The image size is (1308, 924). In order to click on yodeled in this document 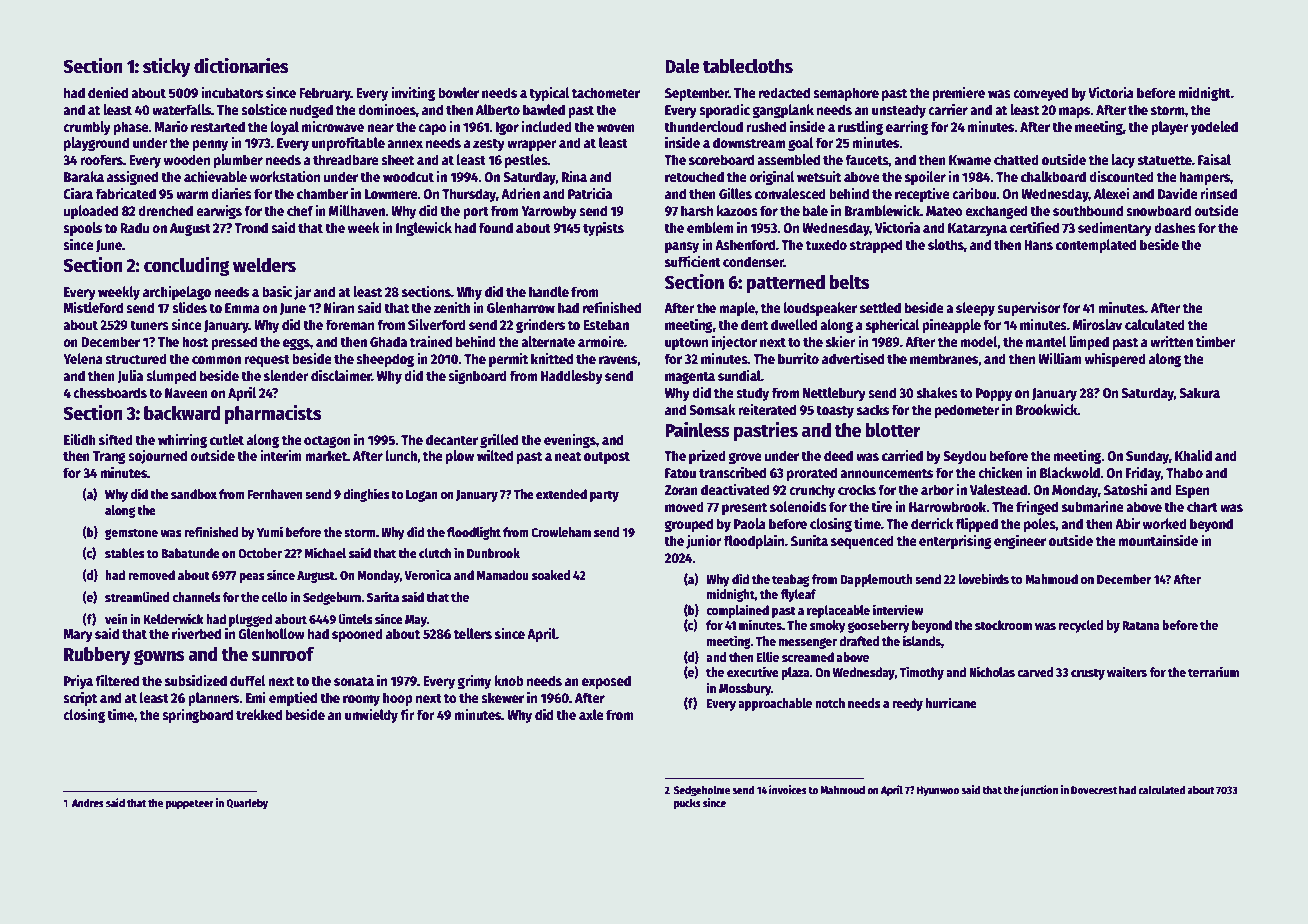, I will do `click(1214, 128)`.
